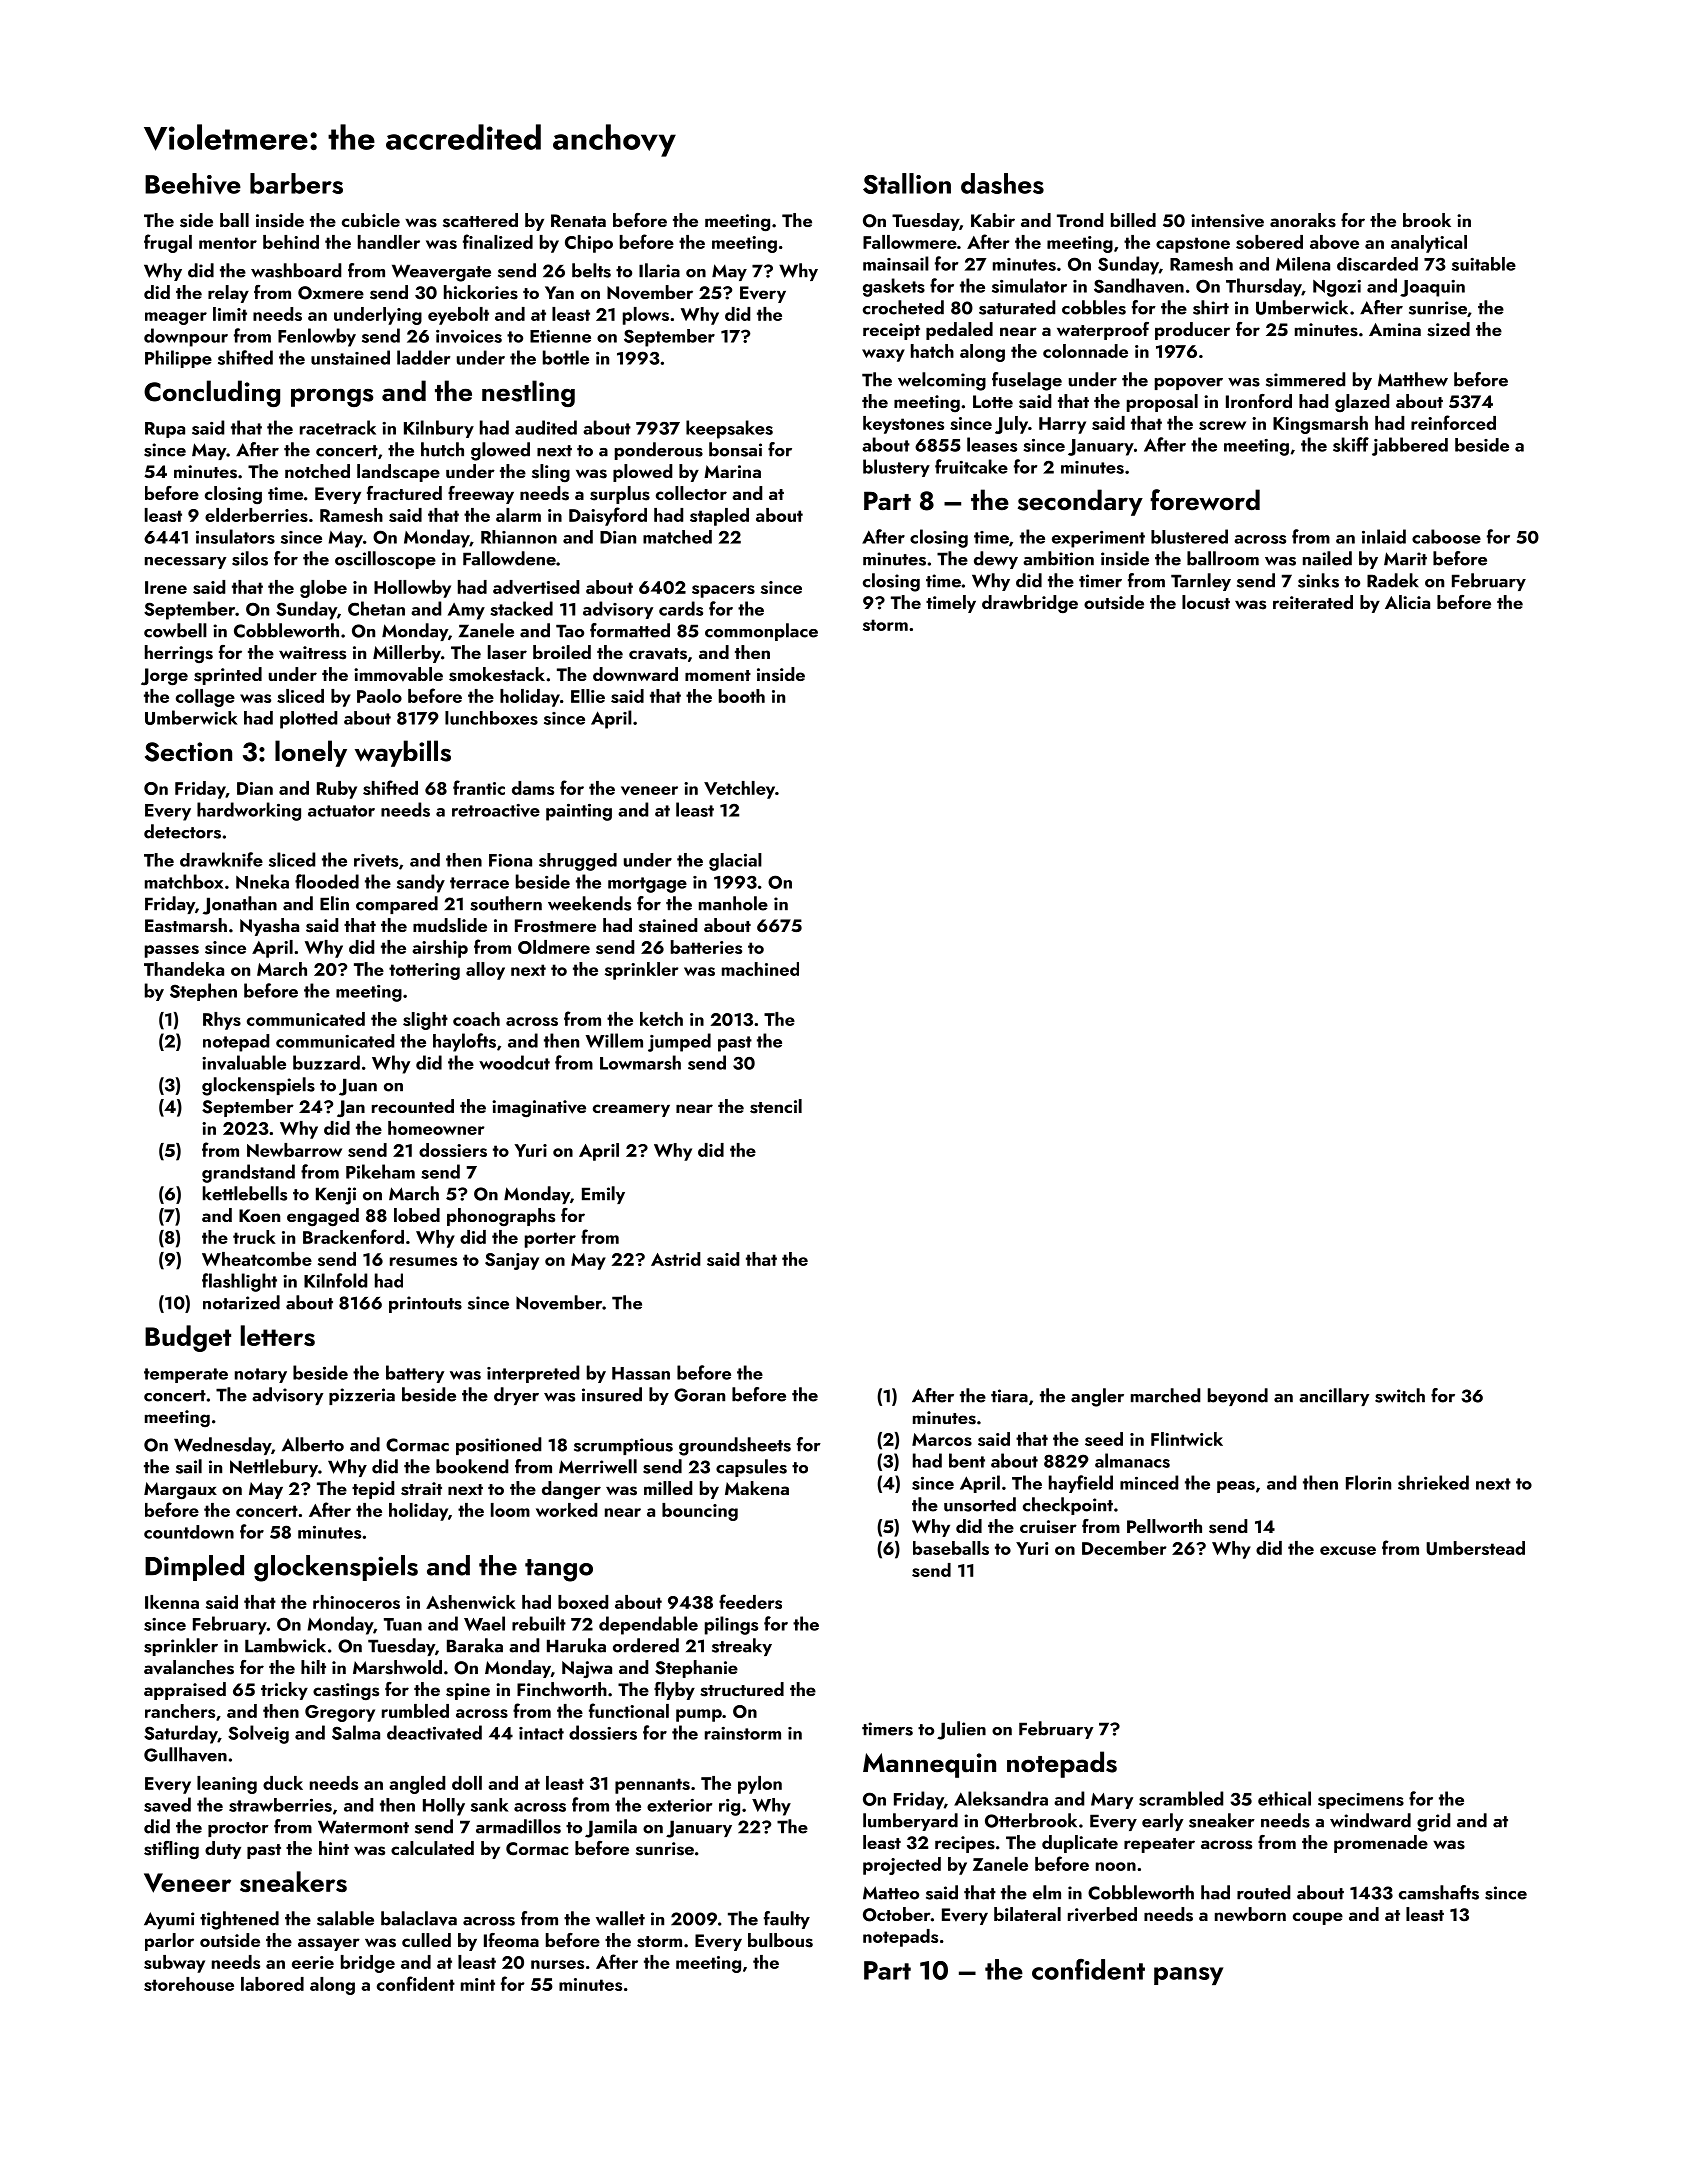 The width and height of the page is (1683, 2178). Describe the element at coordinates (557, 1964) in the page. I see `nurses` at that location.
